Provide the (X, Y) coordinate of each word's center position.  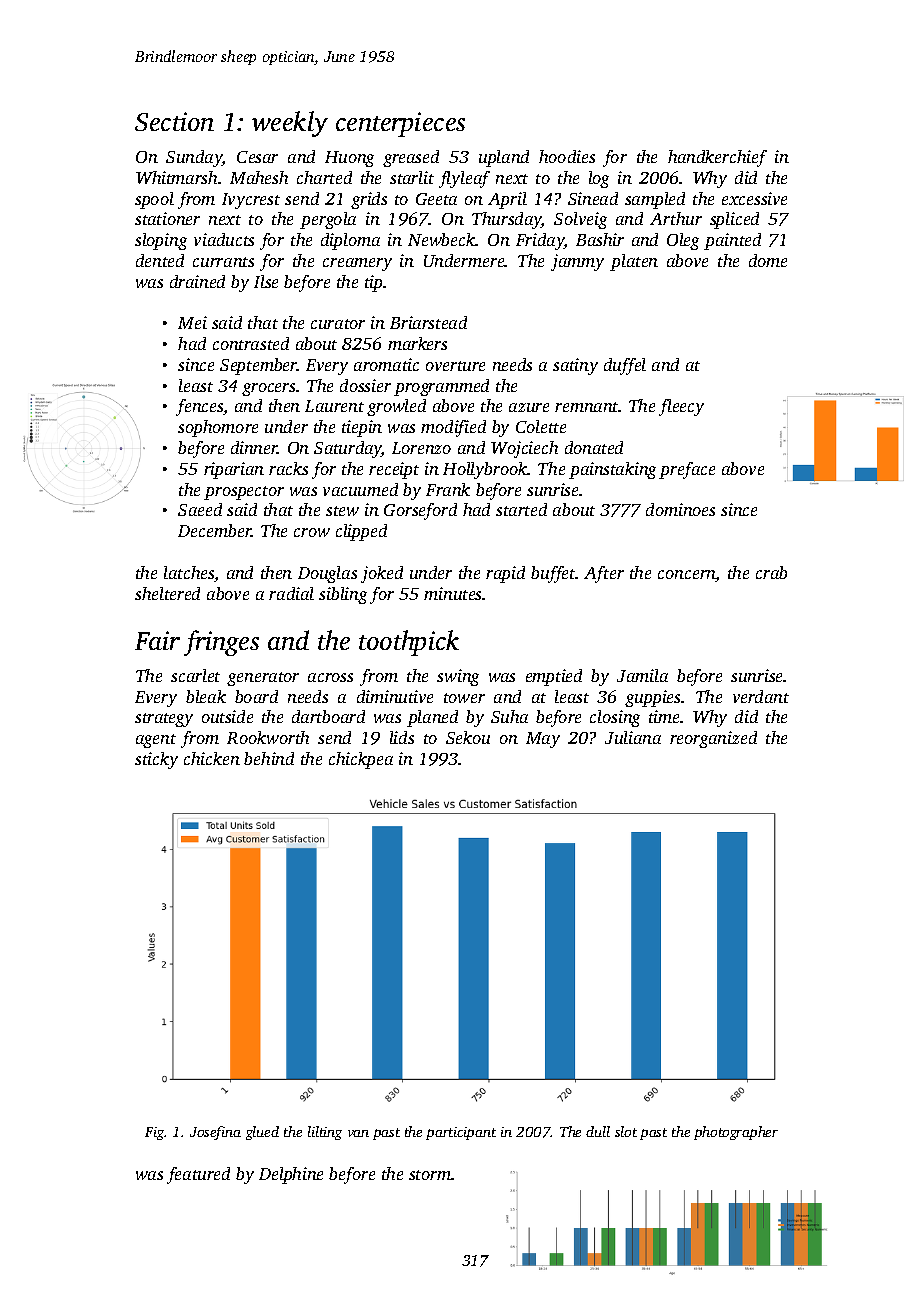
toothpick (409, 643)
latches (189, 574)
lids (402, 737)
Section (174, 121)
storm (430, 1175)
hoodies (567, 156)
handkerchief (717, 158)
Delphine (291, 1175)
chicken (212, 758)
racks (288, 468)
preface (687, 470)
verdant (761, 696)
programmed (441, 387)
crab (771, 572)
